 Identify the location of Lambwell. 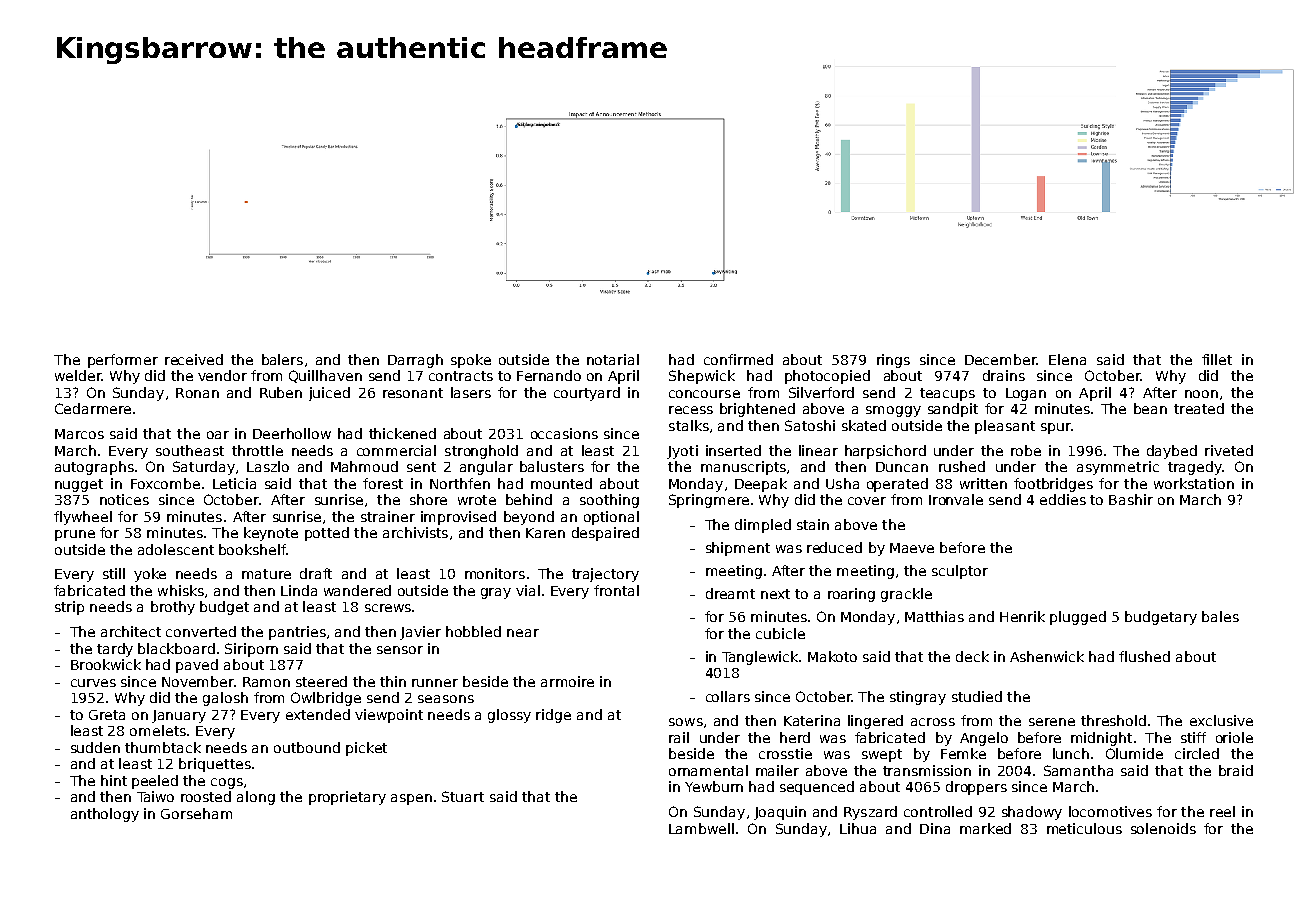
(701, 828).
